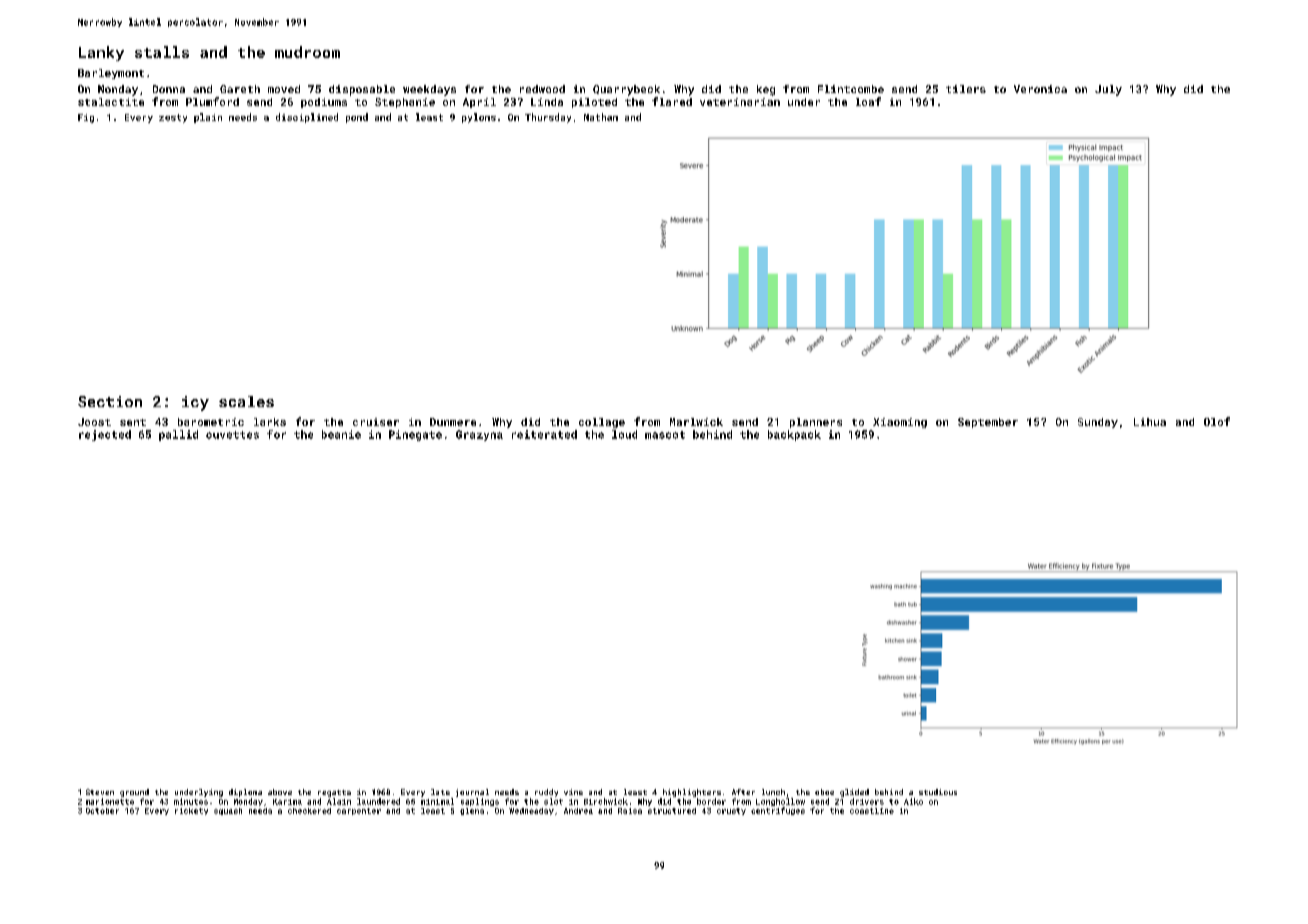 The width and height of the screenshot is (1308, 924). What do you see at coordinates (573, 792) in the screenshot?
I see `vine` at bounding box center [573, 792].
